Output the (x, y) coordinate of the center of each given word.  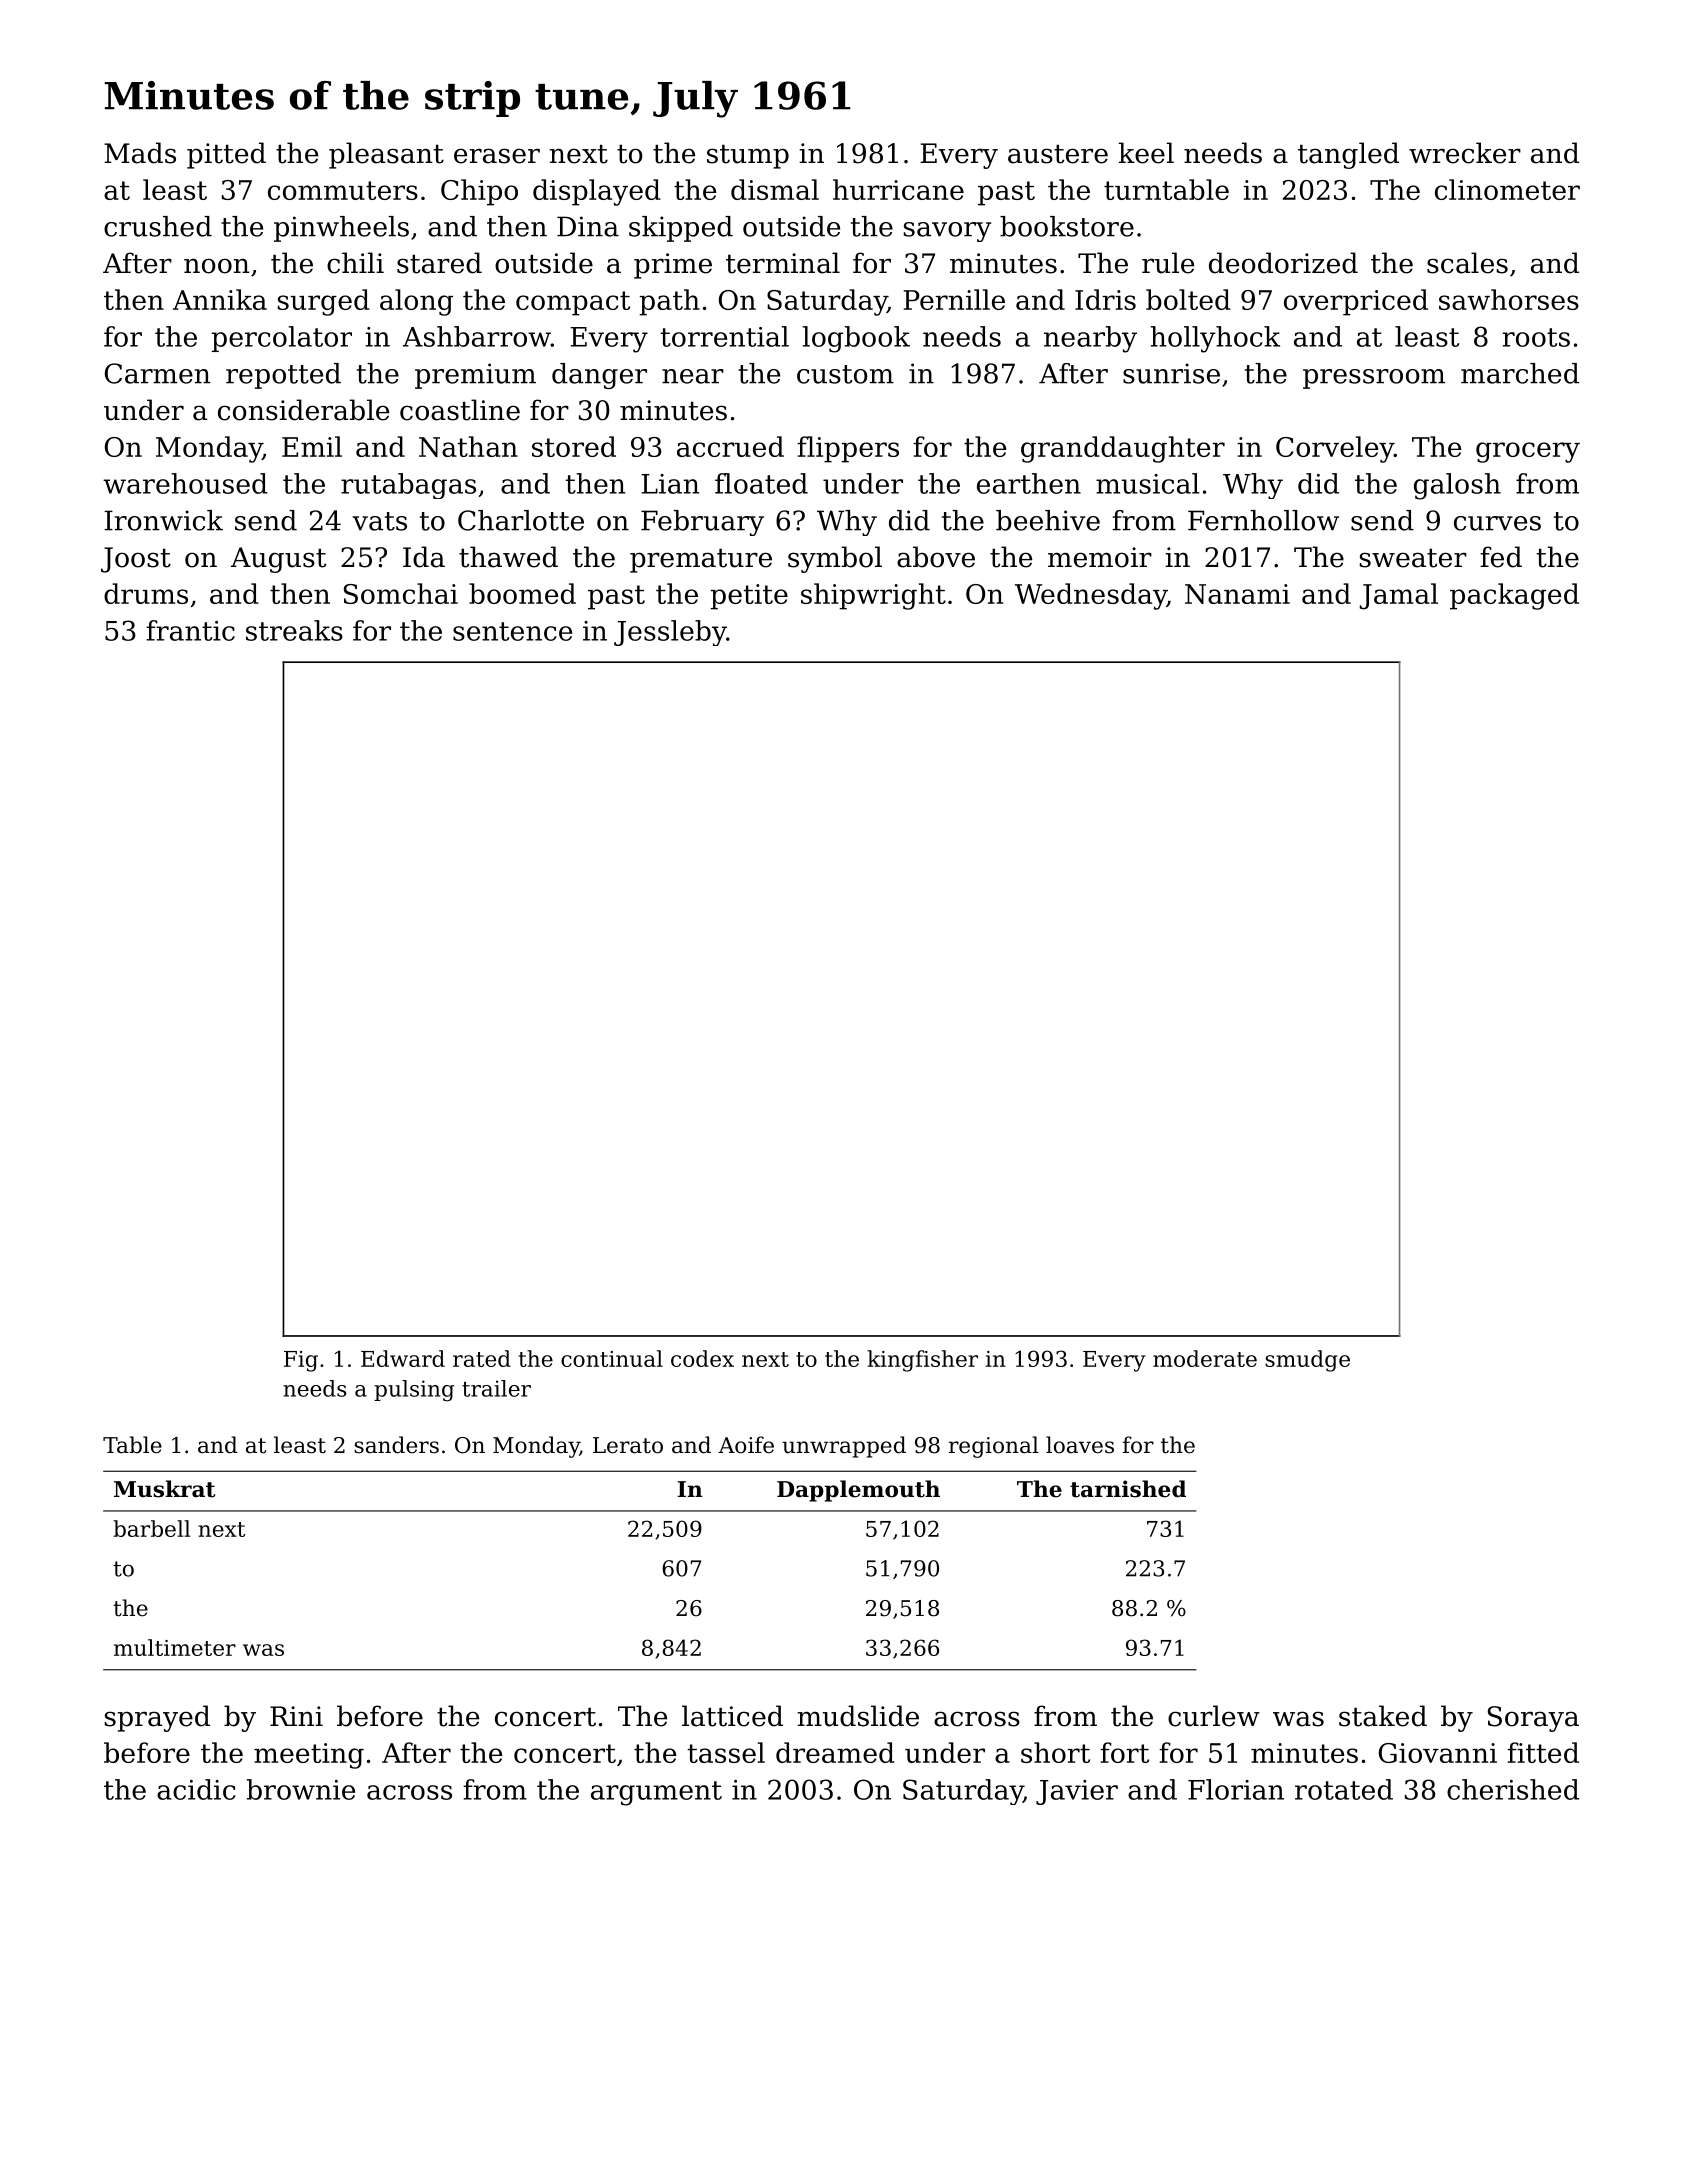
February (702, 523)
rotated (1344, 1789)
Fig (301, 1361)
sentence (512, 631)
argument (656, 1793)
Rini (296, 1716)
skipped (681, 229)
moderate (1205, 1358)
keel (1146, 153)
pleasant (386, 155)
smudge (1307, 1361)
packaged (1514, 596)
